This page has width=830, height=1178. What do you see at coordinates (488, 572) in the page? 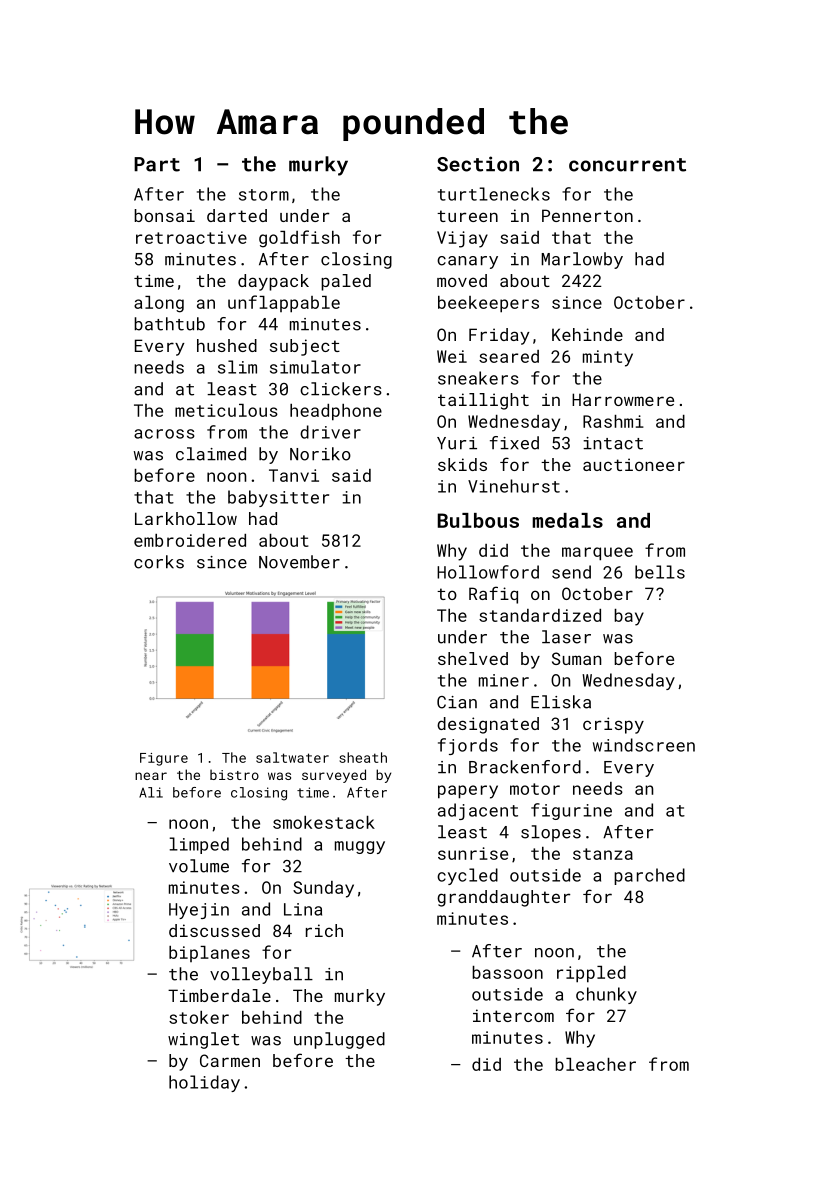
I see `Hollowford` at bounding box center [488, 572].
